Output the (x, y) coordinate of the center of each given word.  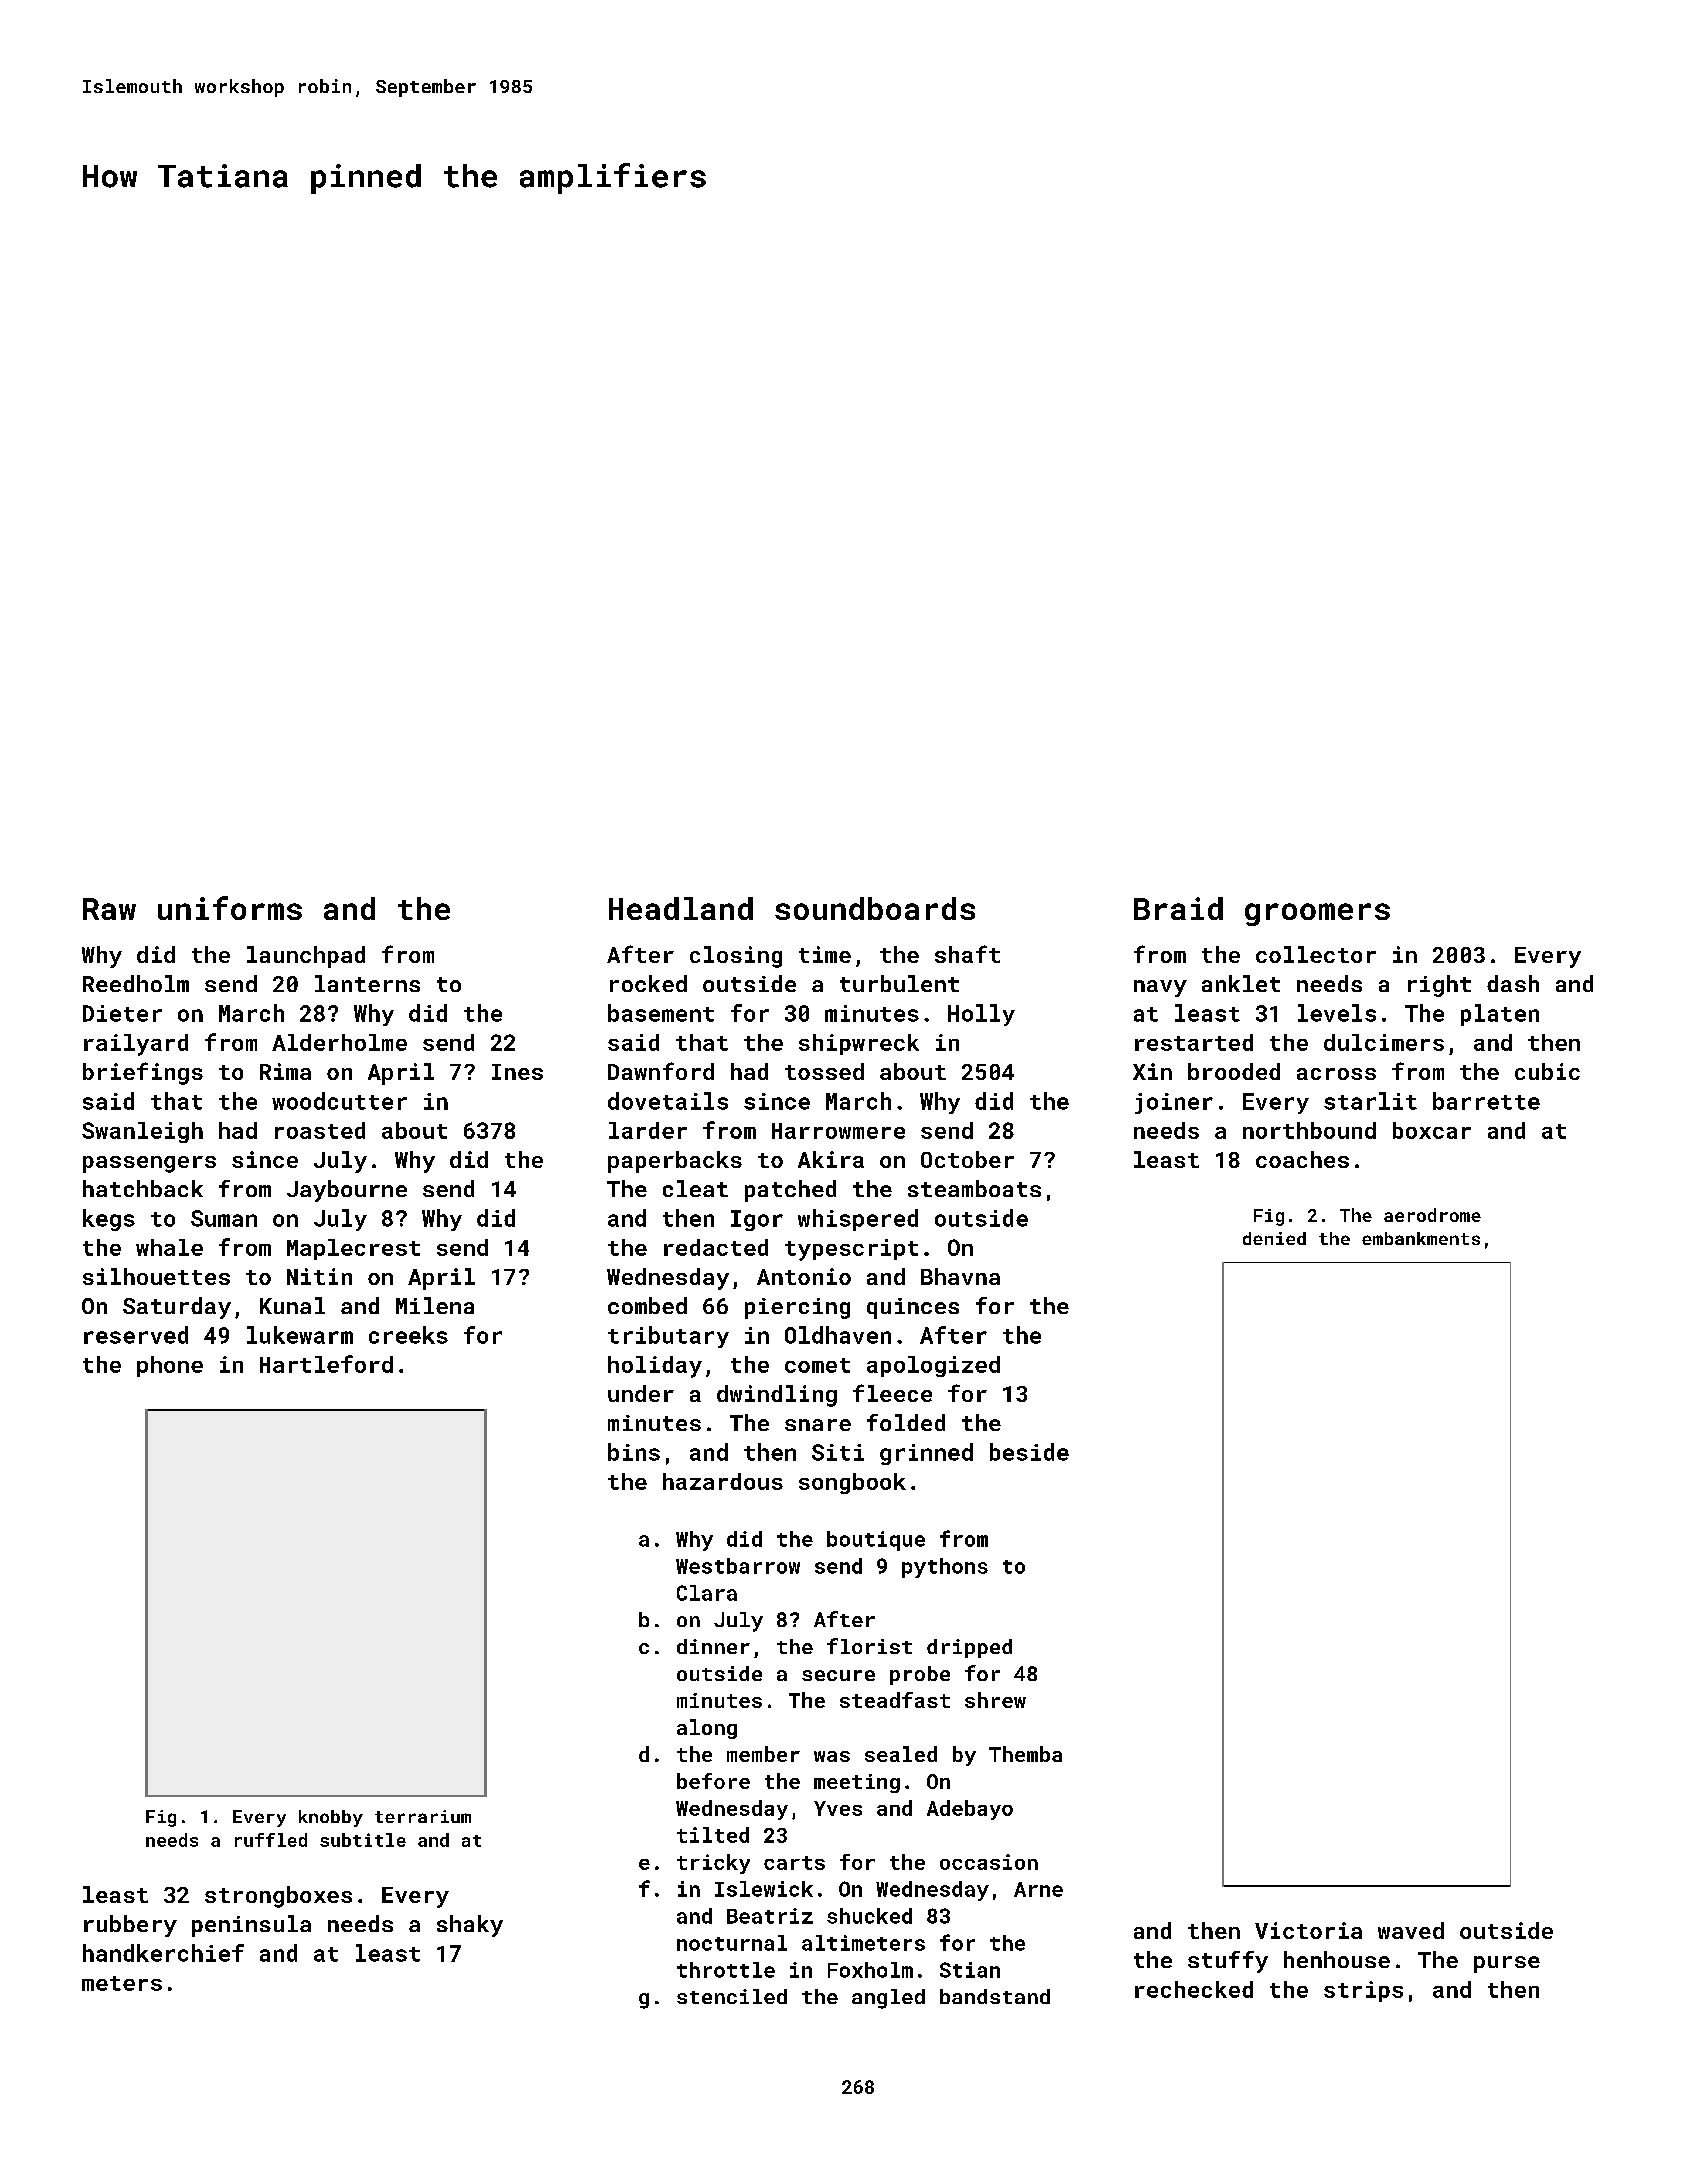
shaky (470, 1926)
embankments (1421, 1238)
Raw (109, 909)
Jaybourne (347, 1191)
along (707, 1729)
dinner (713, 1646)
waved (1411, 1930)
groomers (1317, 914)
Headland (681, 908)
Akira (831, 1159)
